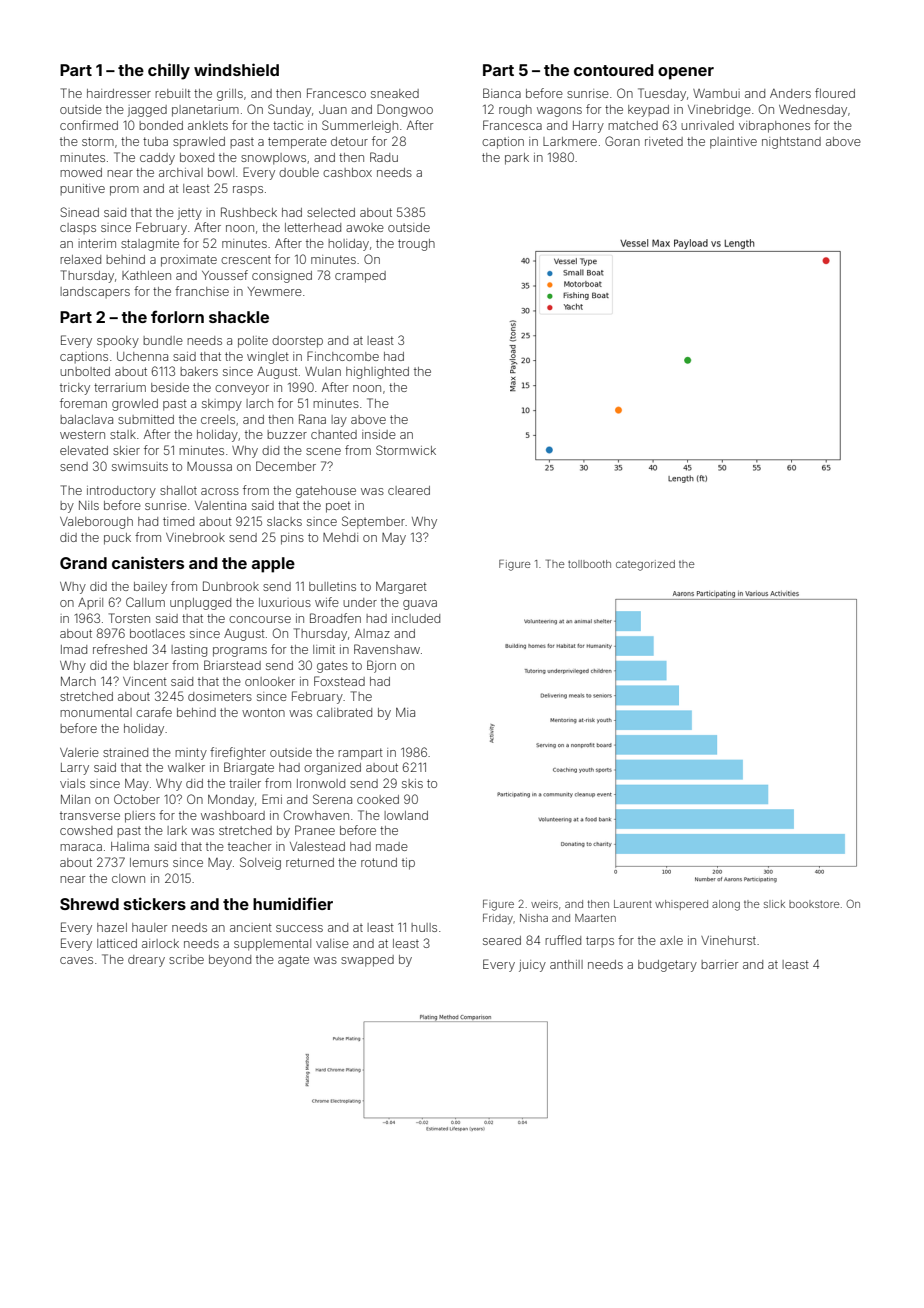 This screenshot has width=924, height=1308. Describe the element at coordinates (517, 159) in the screenshot. I see `park` at that location.
